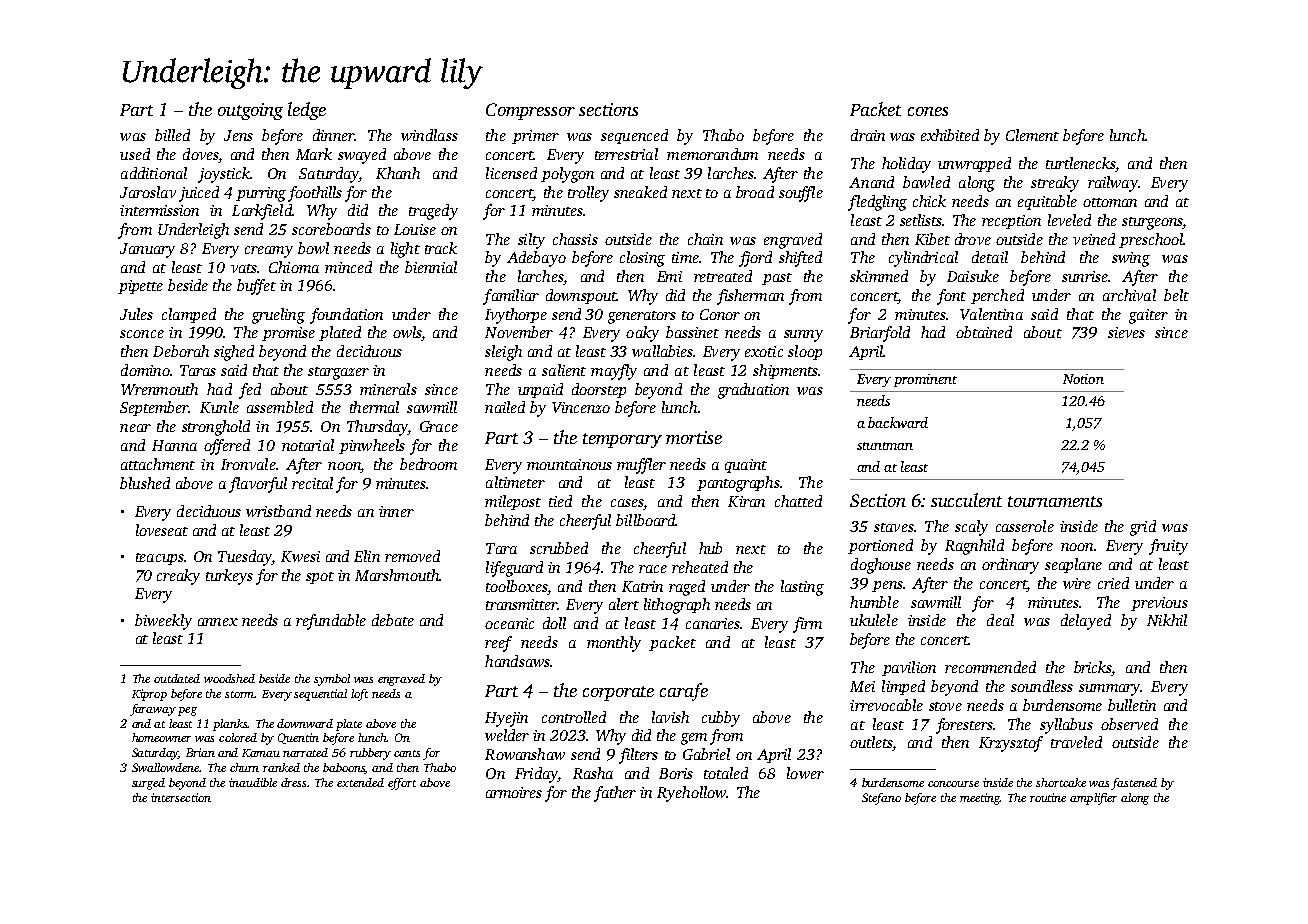 Image resolution: width=1308 pixels, height=924 pixels. Describe the element at coordinates (172, 135) in the screenshot. I see `billed` at that location.
